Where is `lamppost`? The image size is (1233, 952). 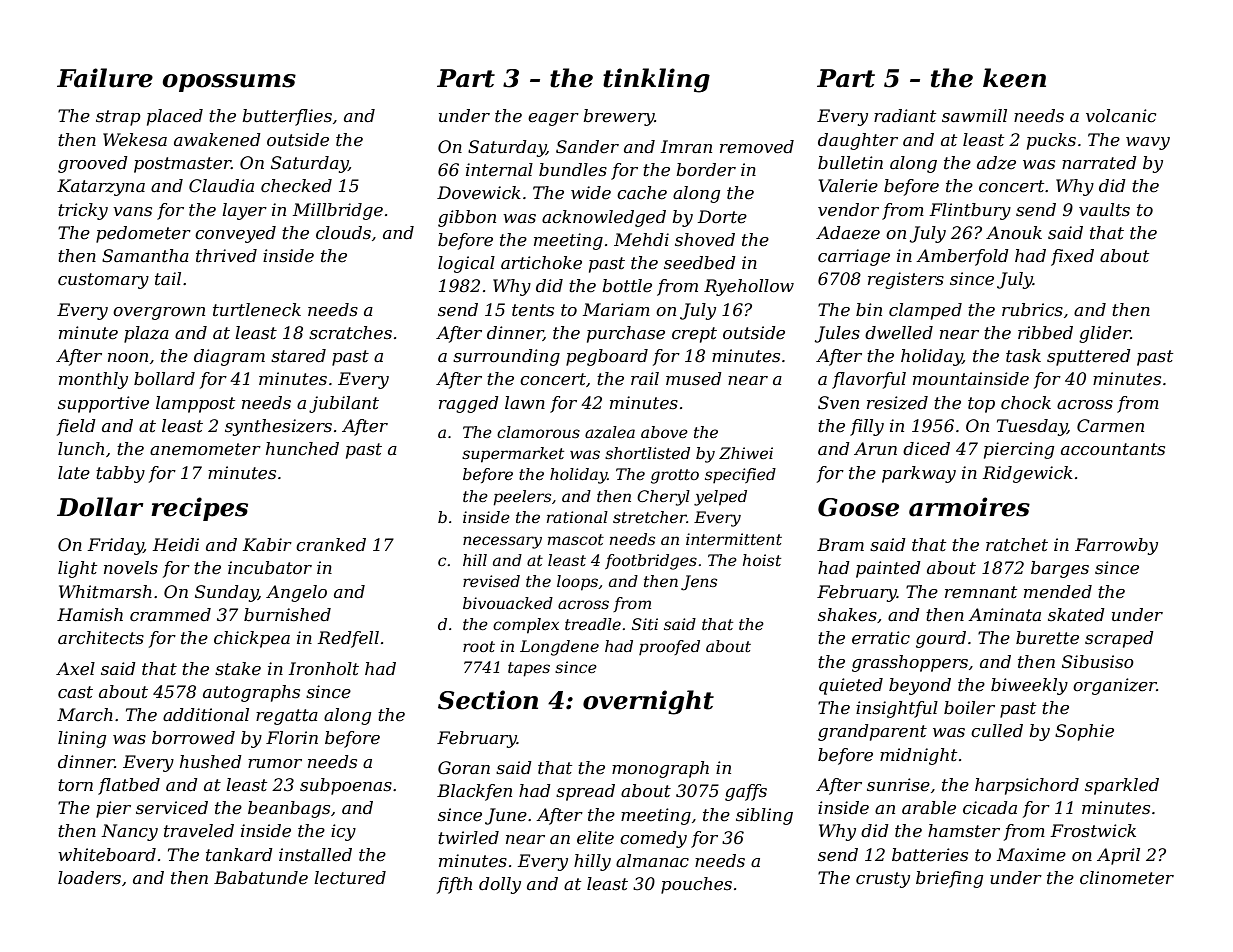 lamppost is located at coordinates (195, 404).
